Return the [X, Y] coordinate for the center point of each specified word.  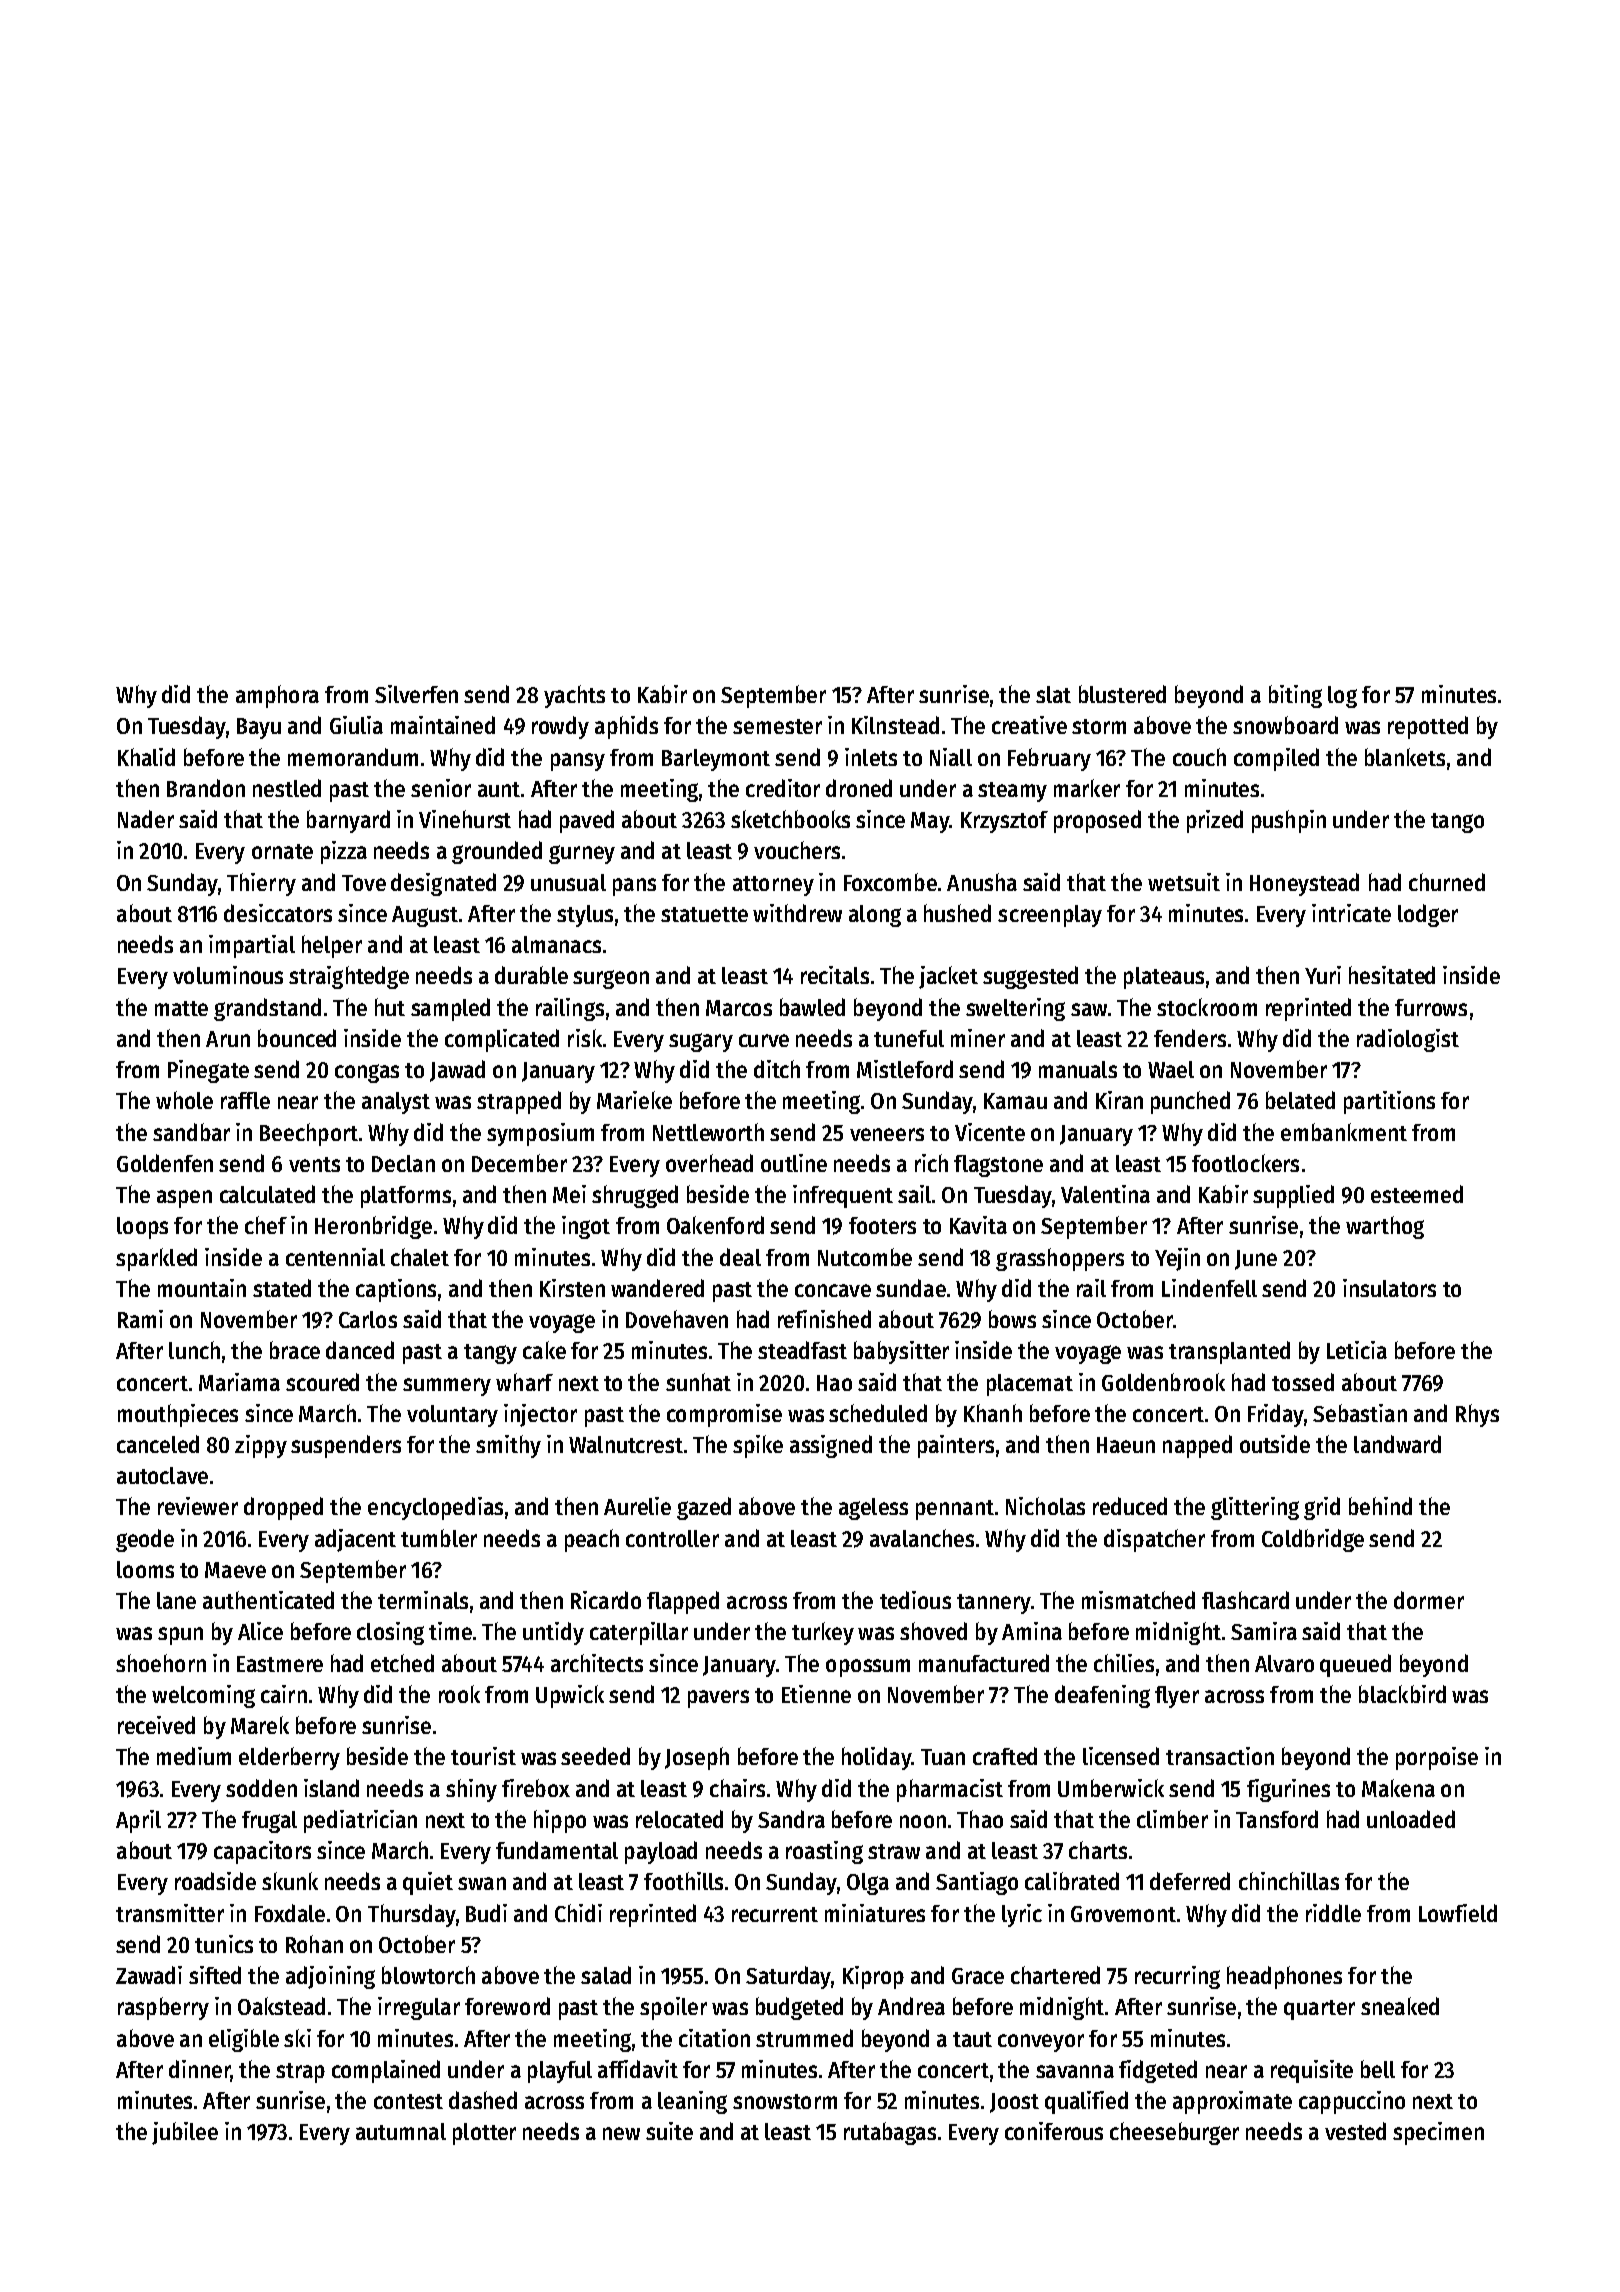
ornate [282, 851]
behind [1380, 1506]
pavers [718, 1699]
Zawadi [149, 1975]
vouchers [797, 850]
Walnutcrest [626, 1444]
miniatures [875, 1913]
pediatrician [360, 1821]
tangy [490, 1354]
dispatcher [1154, 1540]
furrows [1431, 1007]
